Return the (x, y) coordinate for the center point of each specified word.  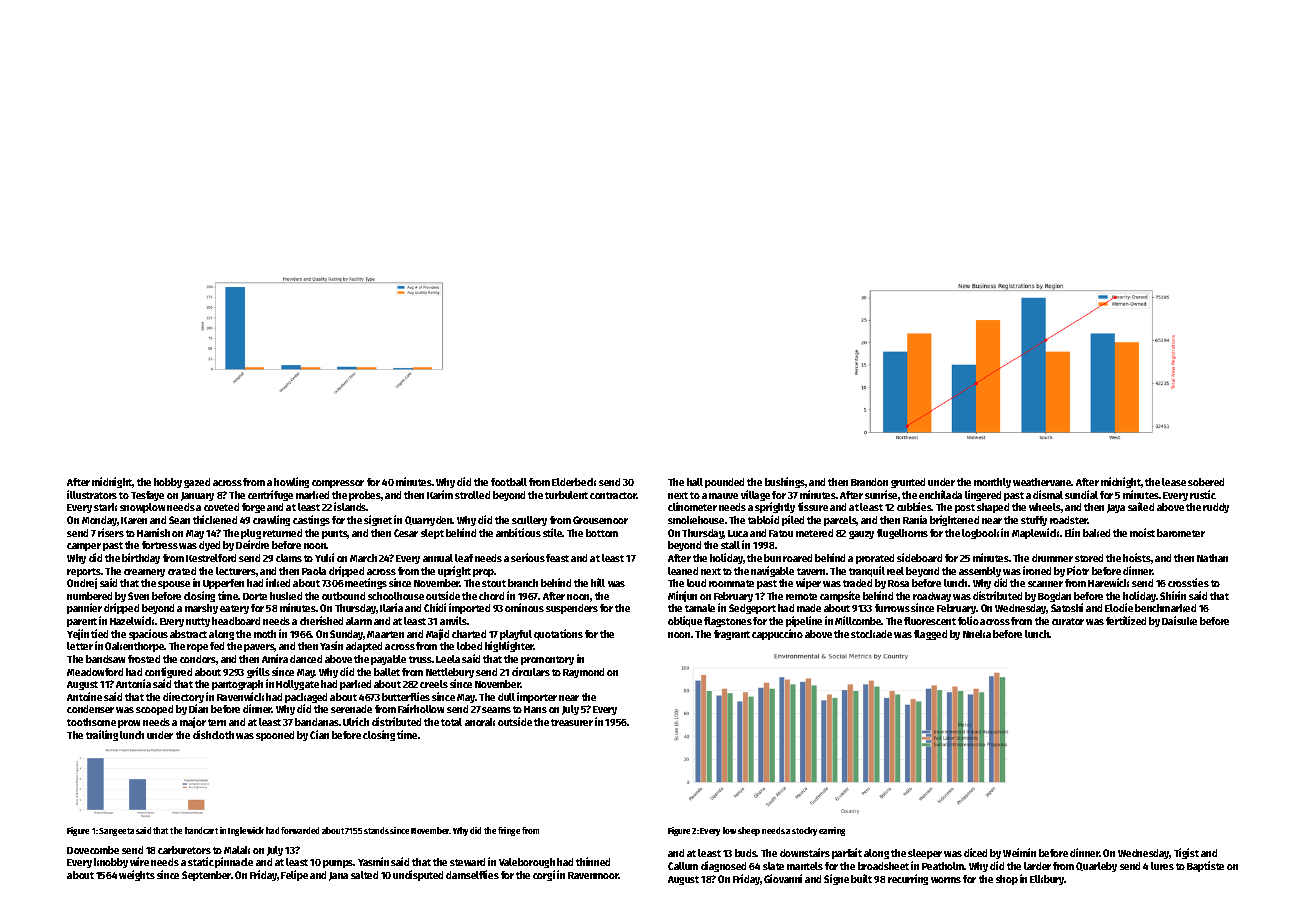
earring (832, 831)
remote (801, 596)
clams (289, 558)
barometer (1181, 533)
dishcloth (213, 734)
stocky (804, 831)
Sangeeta (116, 832)
